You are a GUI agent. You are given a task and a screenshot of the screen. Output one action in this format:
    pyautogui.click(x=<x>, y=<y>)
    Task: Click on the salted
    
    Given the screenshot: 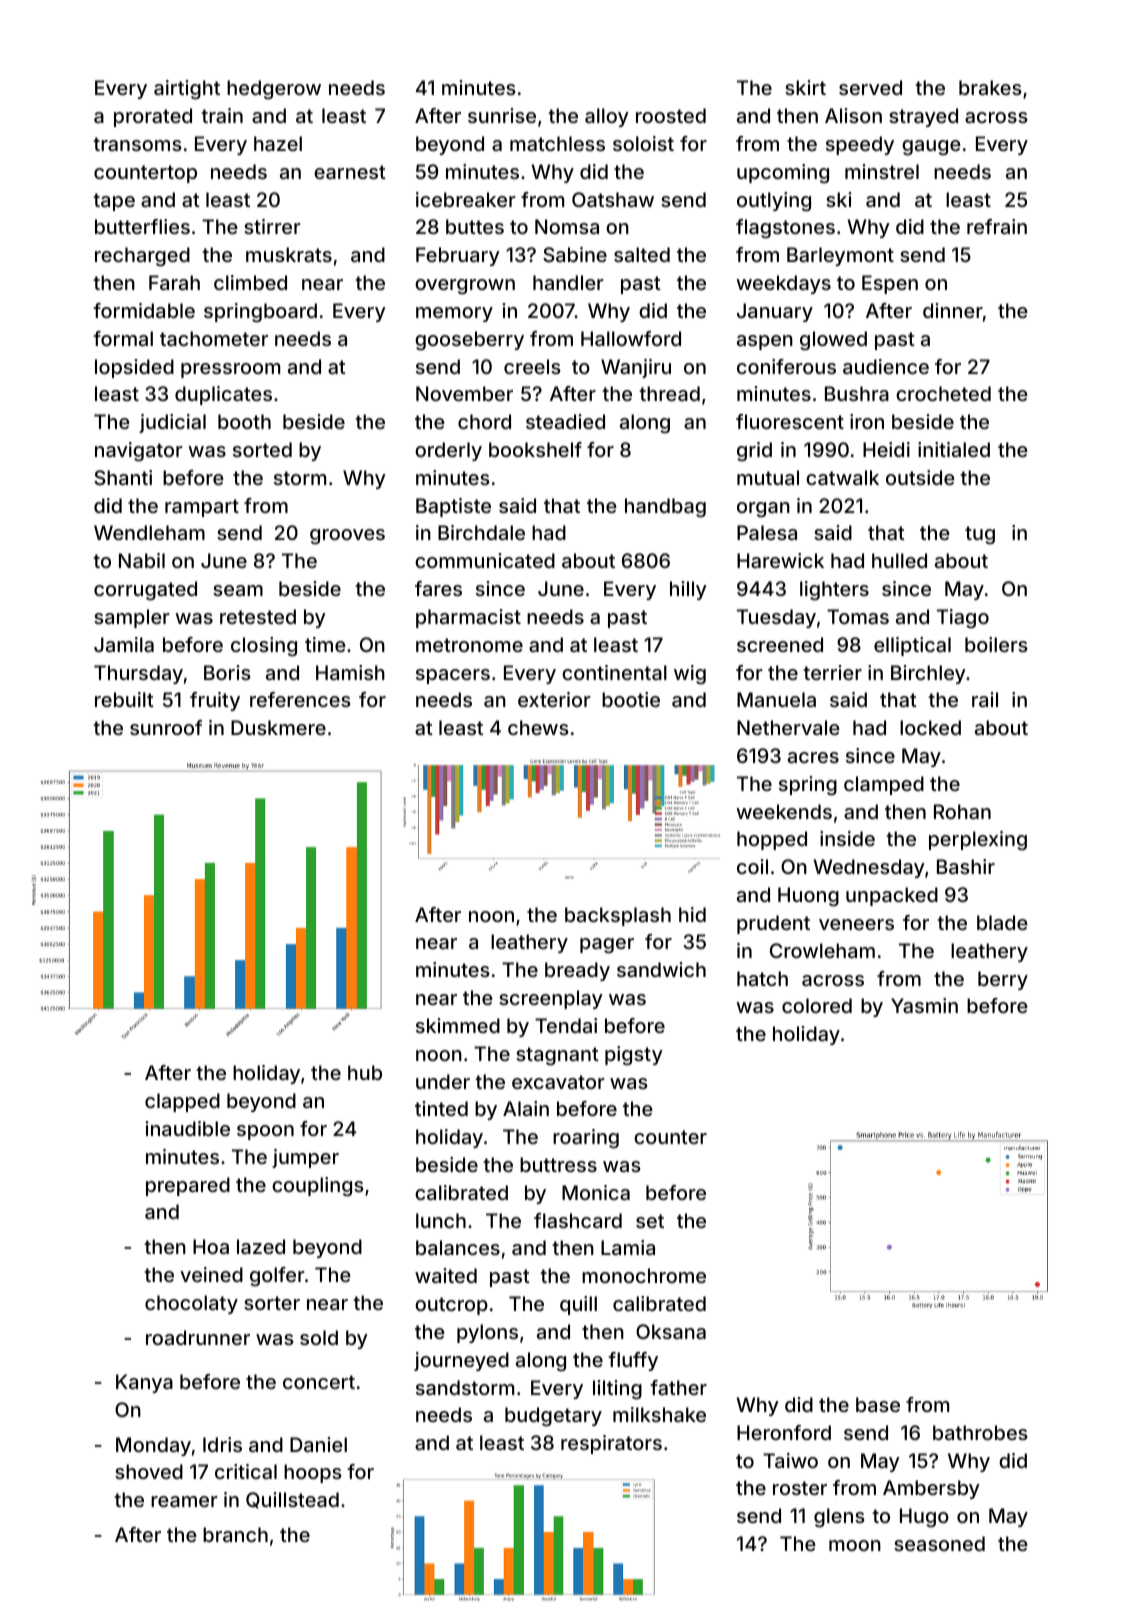 What is the action you would take?
    pyautogui.click(x=642, y=254)
